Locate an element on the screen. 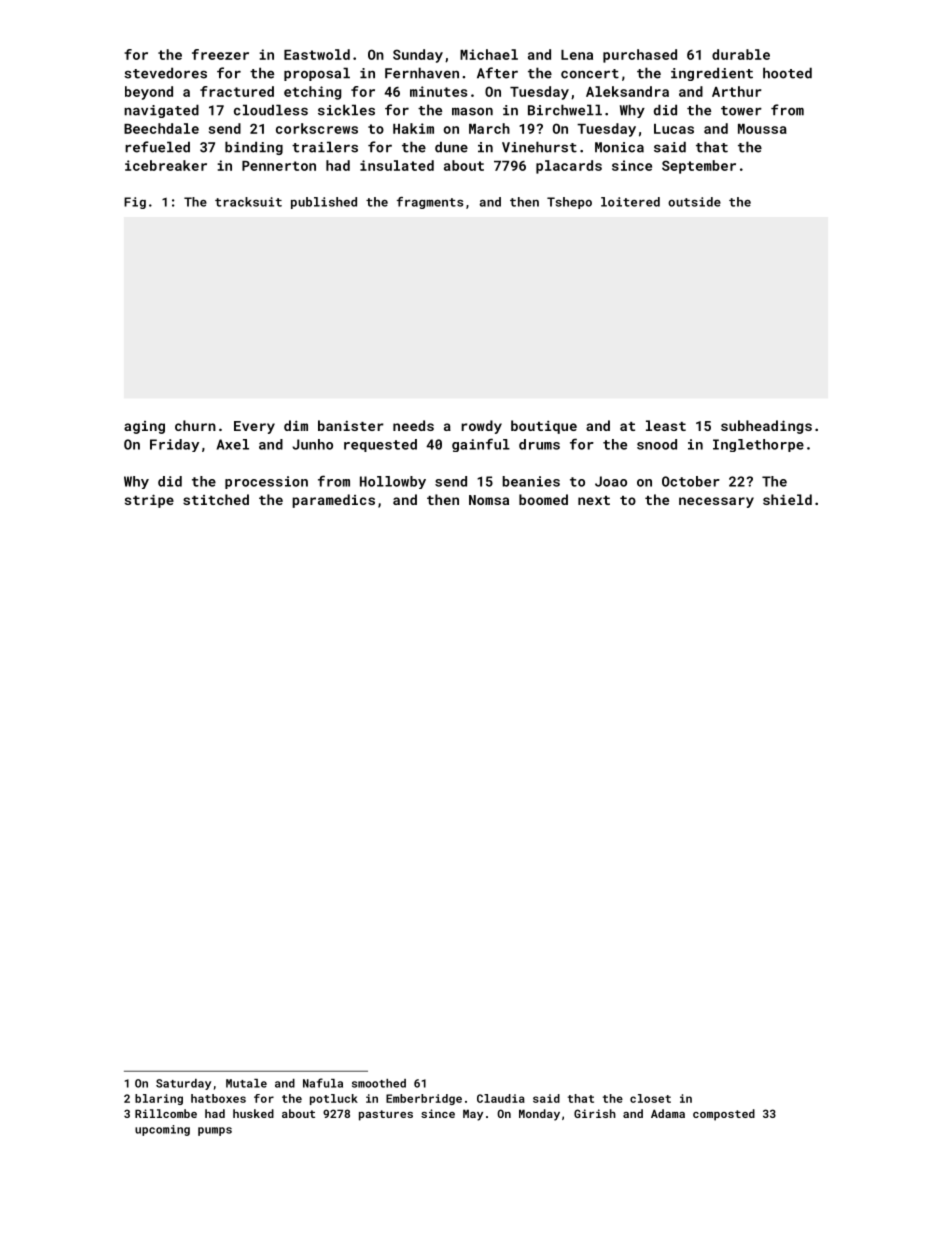 Image resolution: width=952 pixels, height=1233 pixels. pastures is located at coordinates (386, 1115).
